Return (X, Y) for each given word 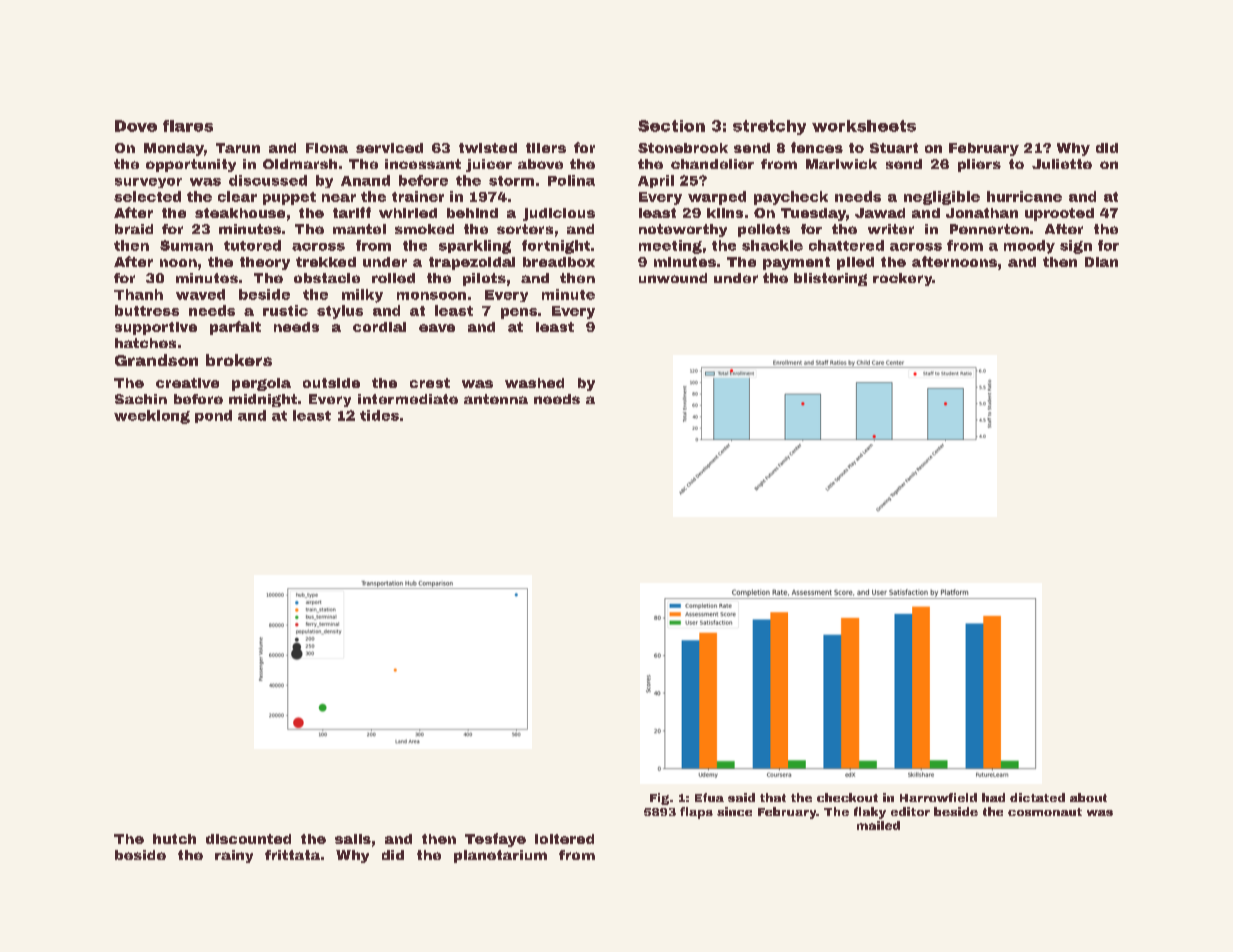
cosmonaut (1045, 812)
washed (534, 383)
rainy (234, 856)
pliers (979, 165)
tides (379, 415)
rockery (903, 279)
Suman (186, 245)
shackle (772, 245)
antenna (496, 399)
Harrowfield (938, 797)
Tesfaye (495, 840)
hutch (174, 839)
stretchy (769, 127)
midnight (263, 400)
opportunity (191, 165)
